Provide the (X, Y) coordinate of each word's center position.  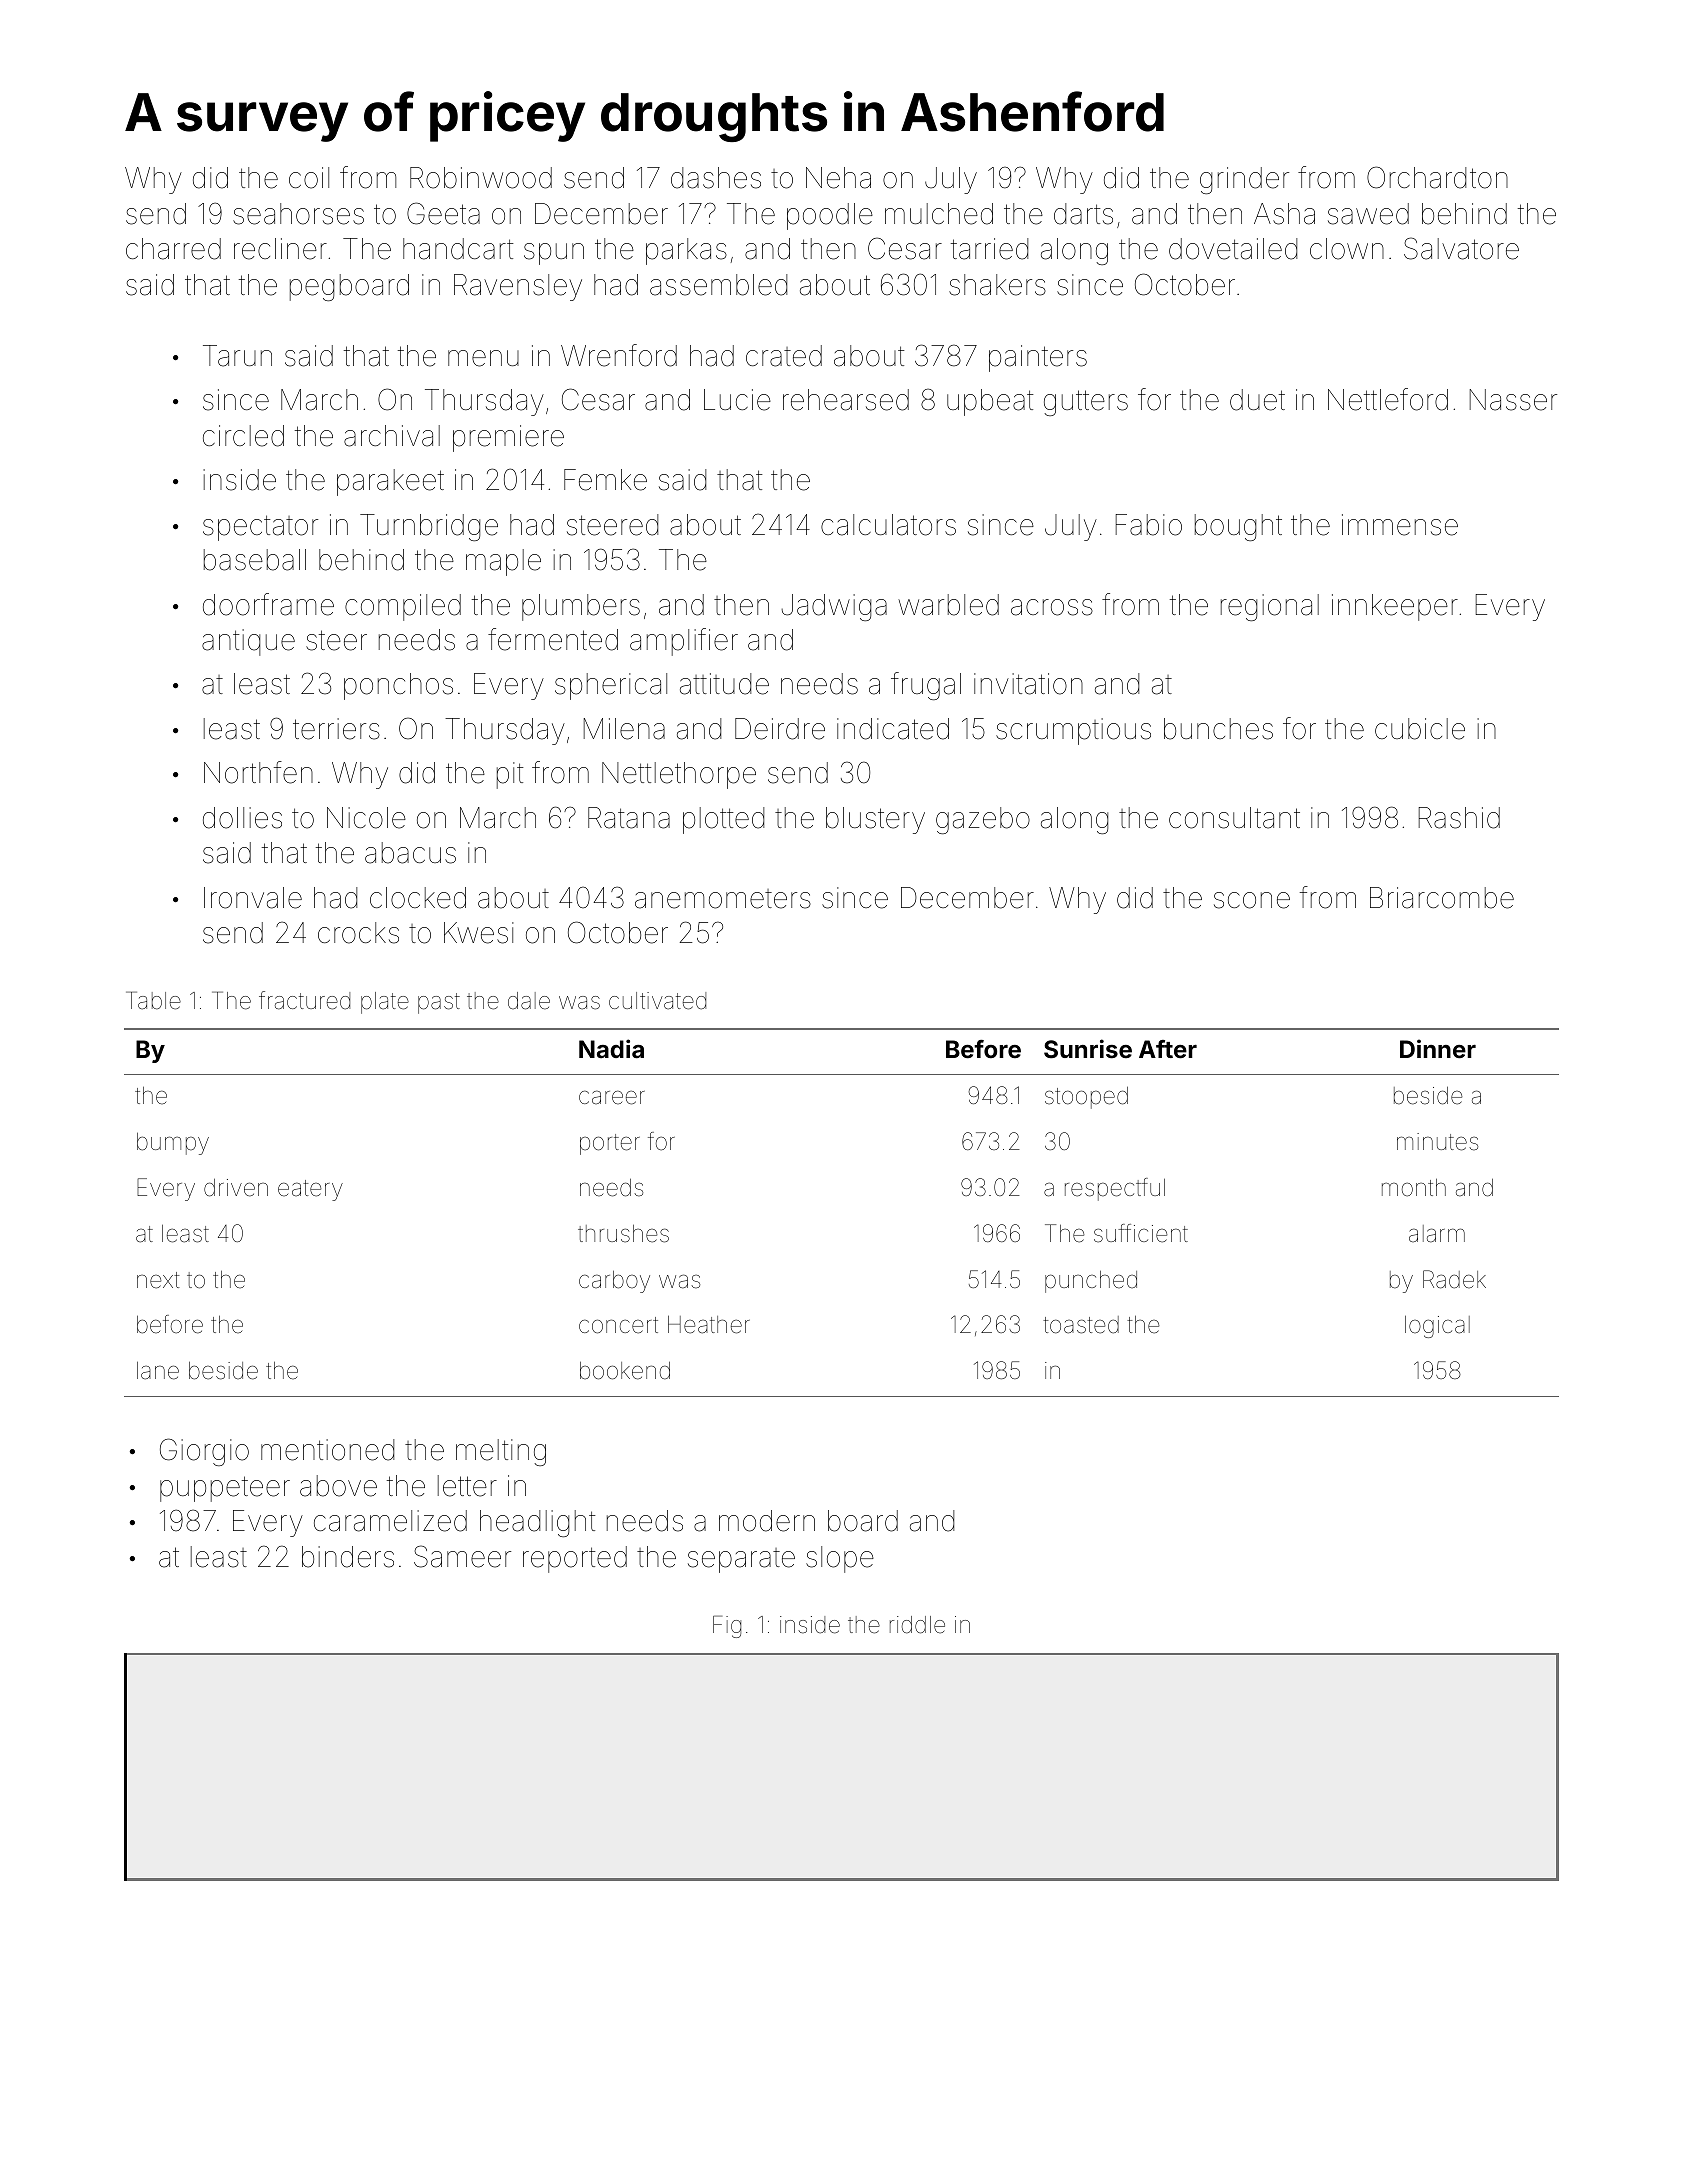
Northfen (258, 772)
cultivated (657, 1001)
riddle (917, 1625)
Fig (727, 1627)
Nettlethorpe (679, 775)
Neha (838, 178)
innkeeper (1395, 607)
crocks (358, 933)
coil (309, 178)
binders (348, 1557)
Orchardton (1437, 177)
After (1168, 1049)
